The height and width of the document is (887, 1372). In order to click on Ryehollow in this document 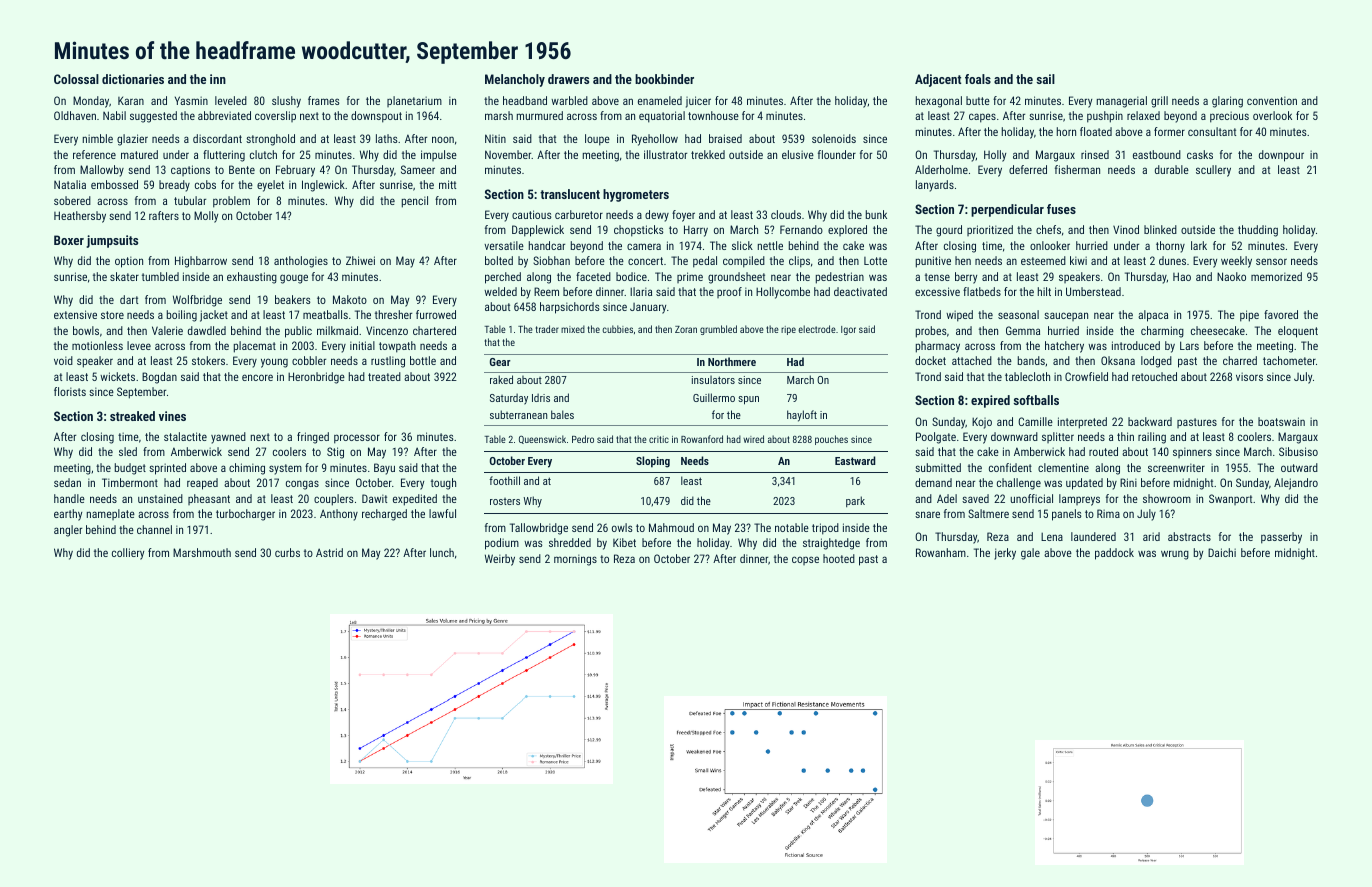, I will do `click(655, 140)`.
